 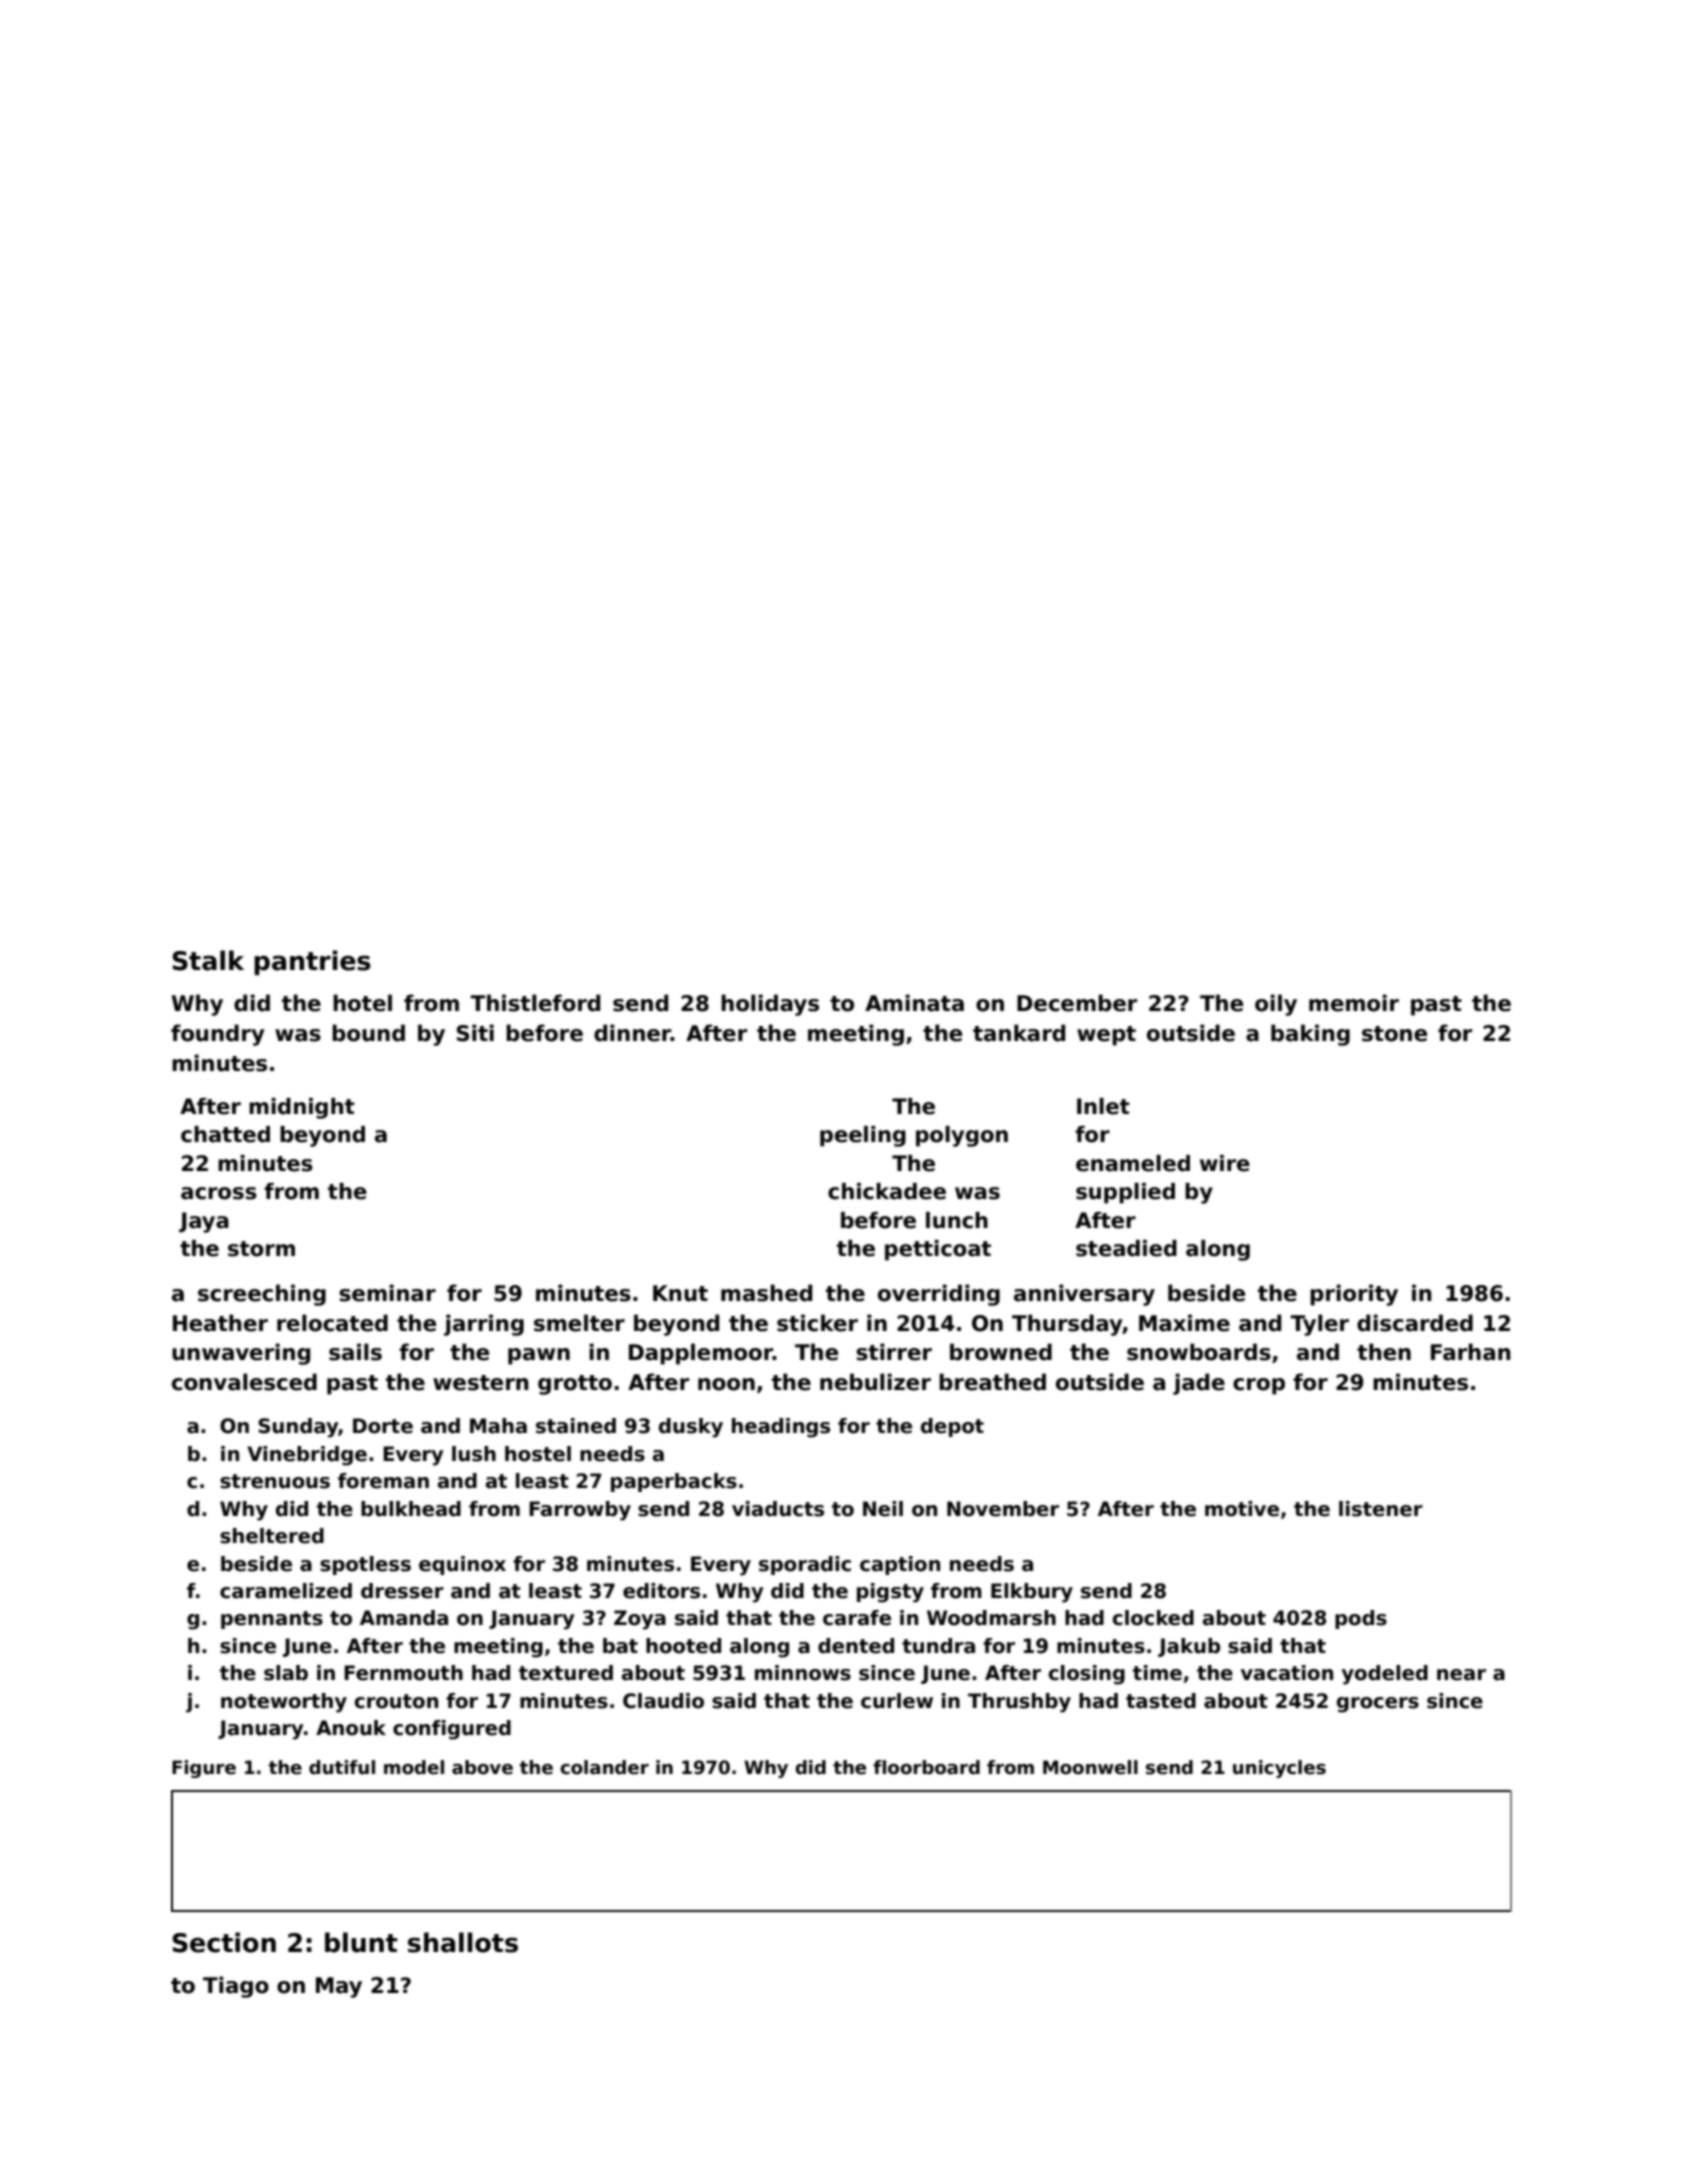 I want to click on May, so click(x=339, y=1987).
